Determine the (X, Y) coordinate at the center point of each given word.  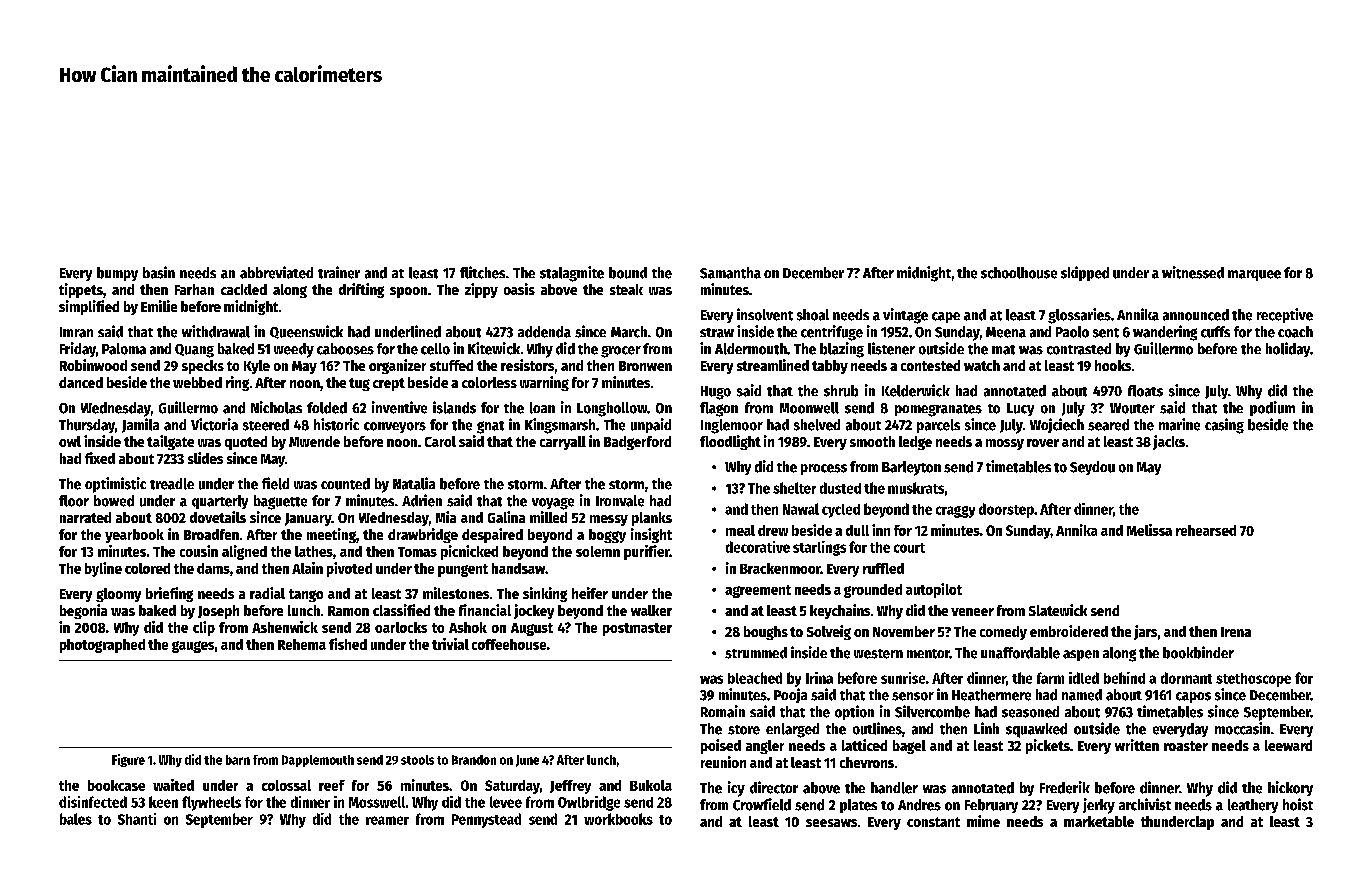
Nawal (801, 509)
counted (345, 484)
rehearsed (1206, 530)
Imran (76, 332)
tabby (830, 367)
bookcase (116, 785)
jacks (1169, 442)
